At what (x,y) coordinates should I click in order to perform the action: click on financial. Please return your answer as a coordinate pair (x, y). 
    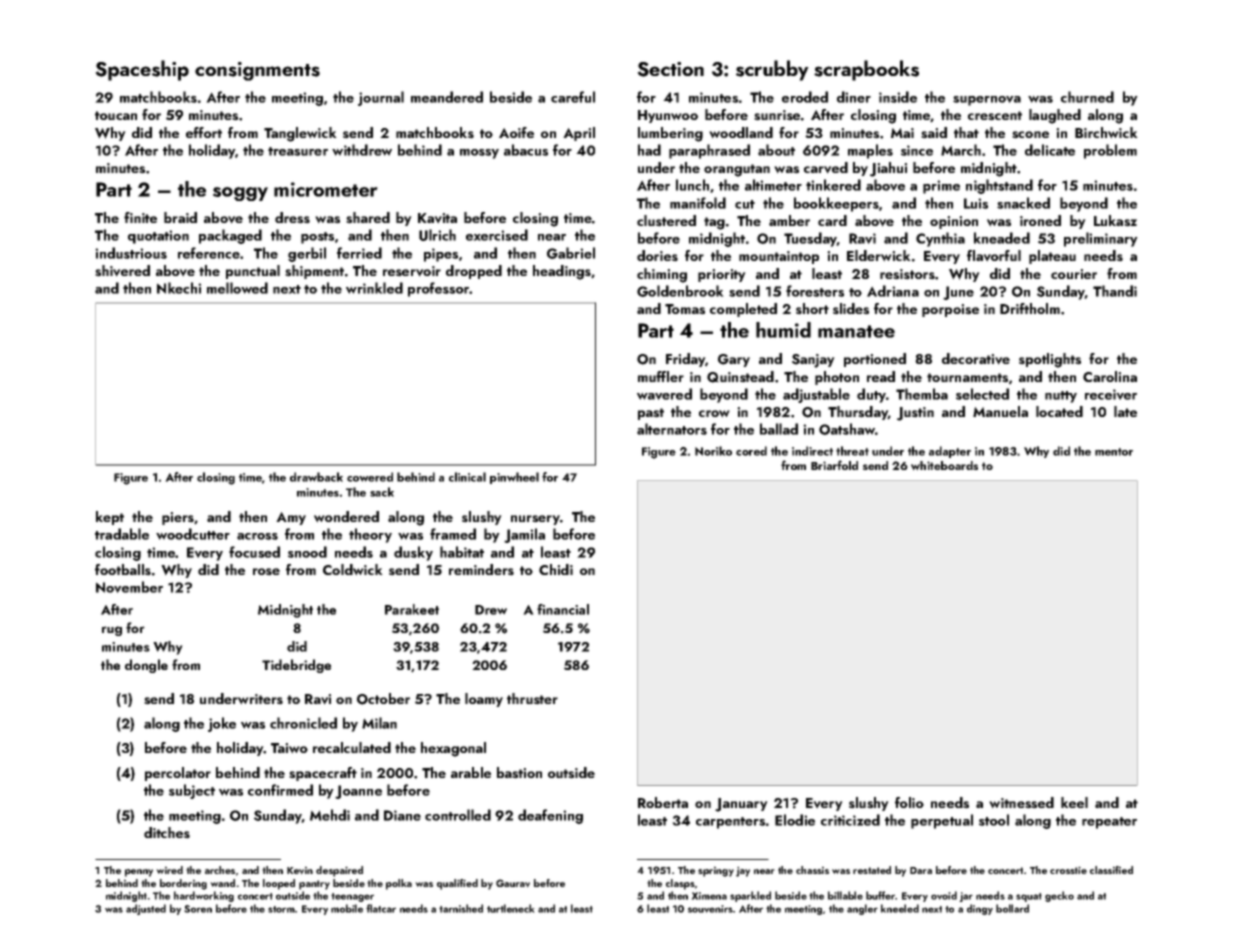
    Looking at the image, I should click on (563, 609).
